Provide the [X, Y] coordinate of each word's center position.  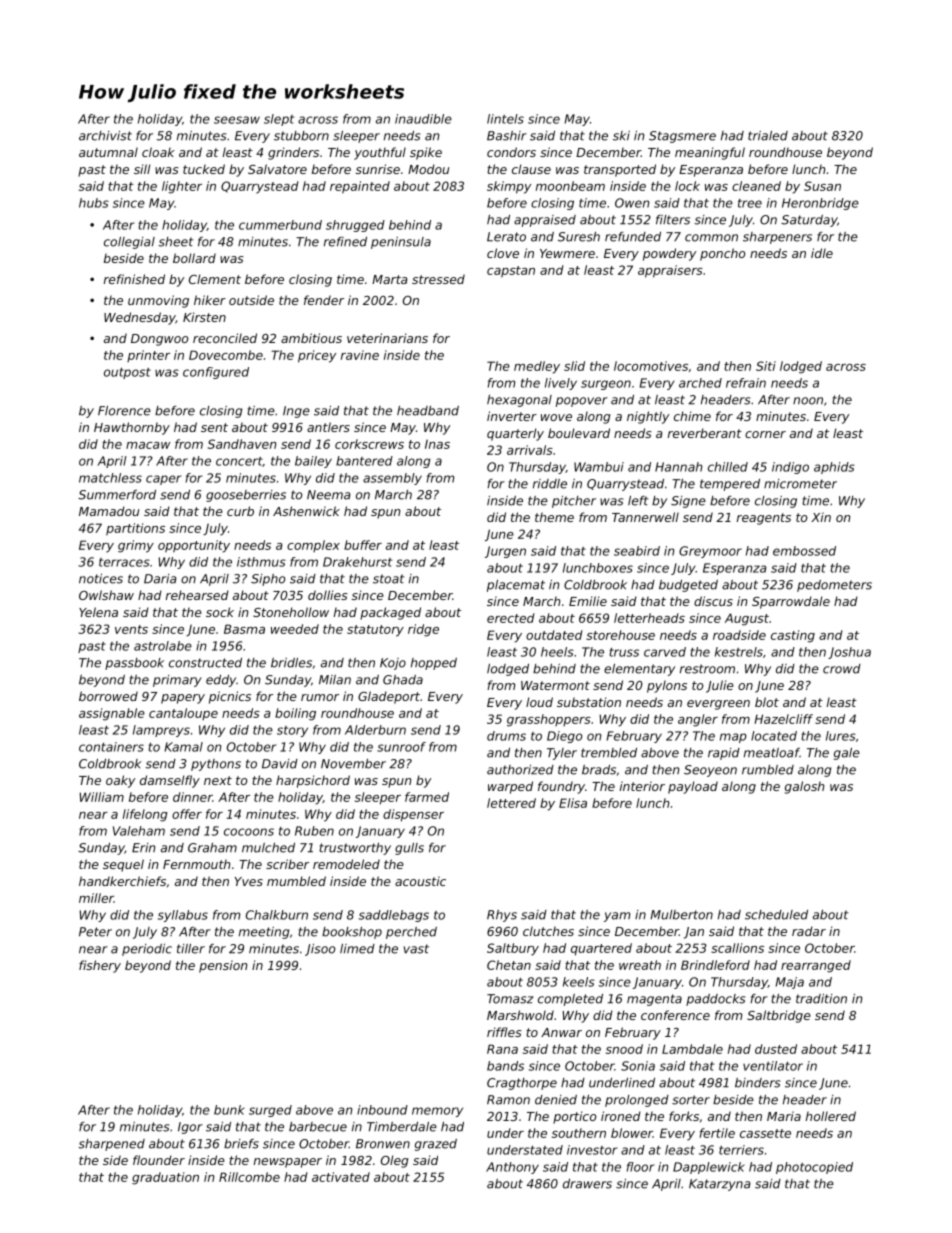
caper [163, 480]
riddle [550, 484]
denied [556, 1100]
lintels [505, 119]
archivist [105, 136]
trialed [768, 136]
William [102, 797]
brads [599, 770]
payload [693, 787]
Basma [244, 629]
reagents [764, 519]
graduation [165, 1178]
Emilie [588, 601]
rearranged [816, 966]
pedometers [834, 586]
